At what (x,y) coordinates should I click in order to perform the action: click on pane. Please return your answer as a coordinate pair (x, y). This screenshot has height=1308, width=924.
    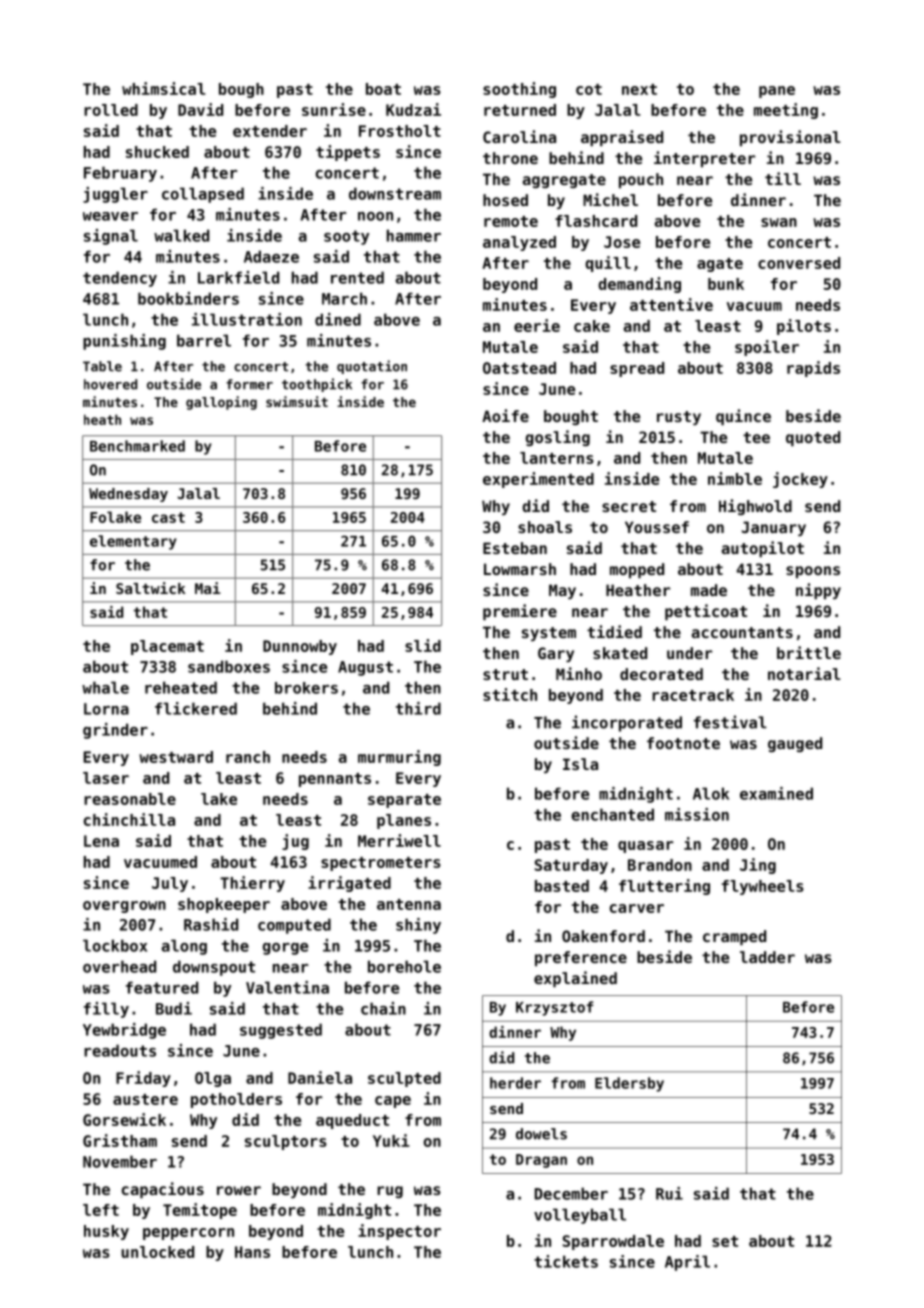
    Looking at the image, I should click on (777, 92).
